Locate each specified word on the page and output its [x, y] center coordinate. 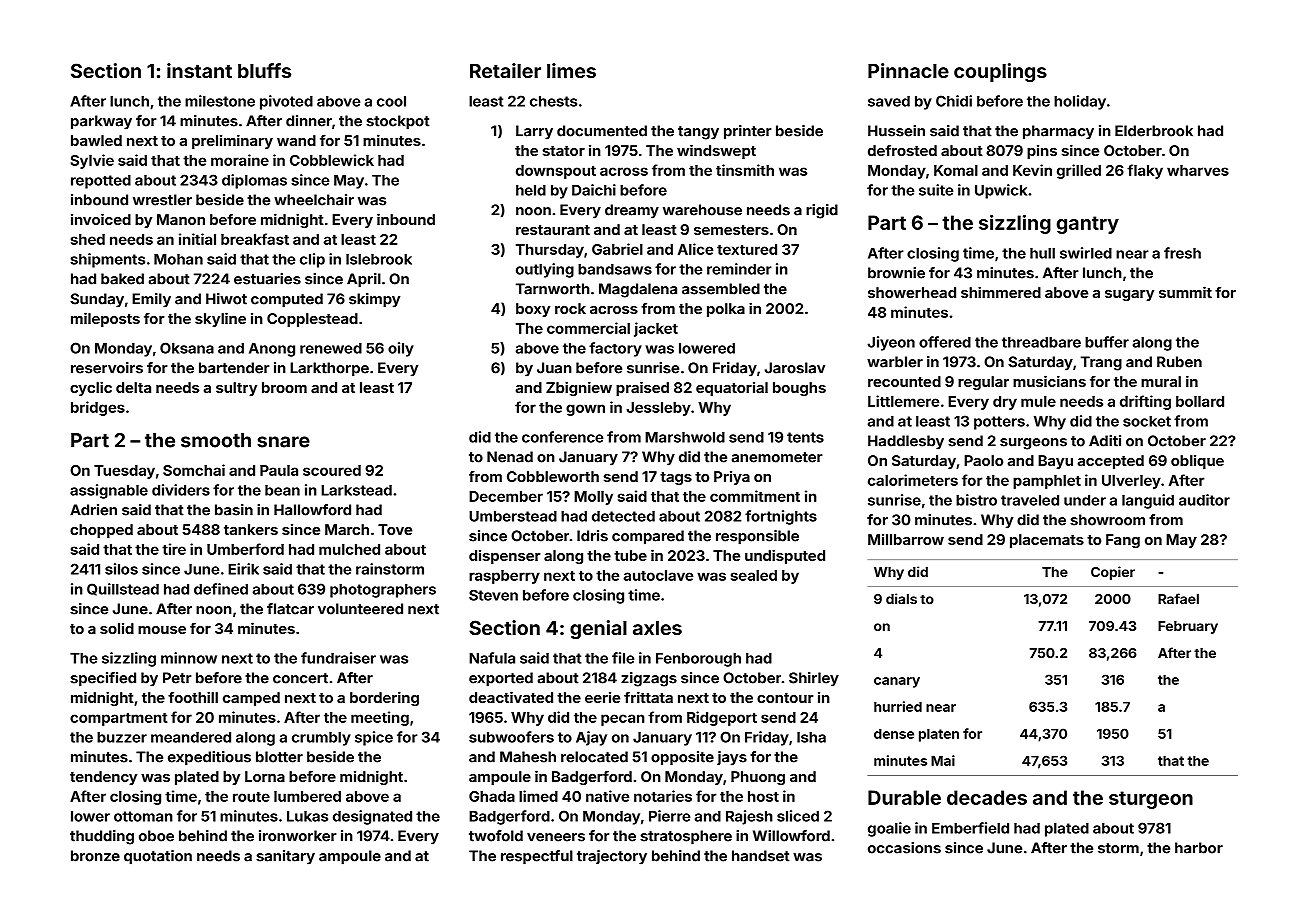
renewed [331, 348]
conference [562, 437]
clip [312, 260]
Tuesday [124, 472]
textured [747, 249]
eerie [602, 697]
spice [374, 738]
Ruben [1179, 362]
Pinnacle [908, 70]
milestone [220, 101]
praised [642, 388]
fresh [1182, 253]
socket [1147, 421]
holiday [1080, 102]
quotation [158, 857]
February [1188, 627]
